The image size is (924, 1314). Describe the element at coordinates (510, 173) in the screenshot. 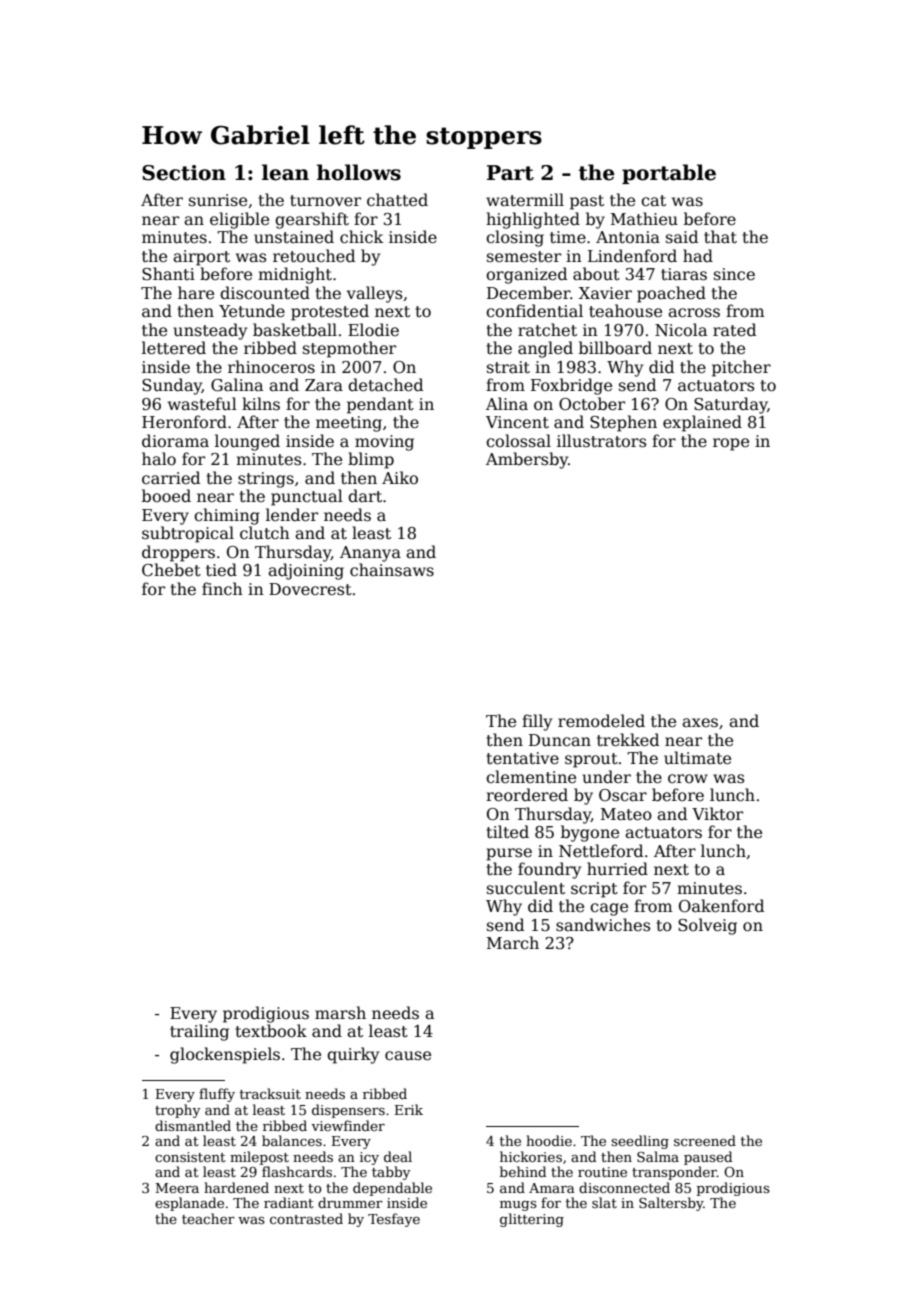

I see `Part` at that location.
